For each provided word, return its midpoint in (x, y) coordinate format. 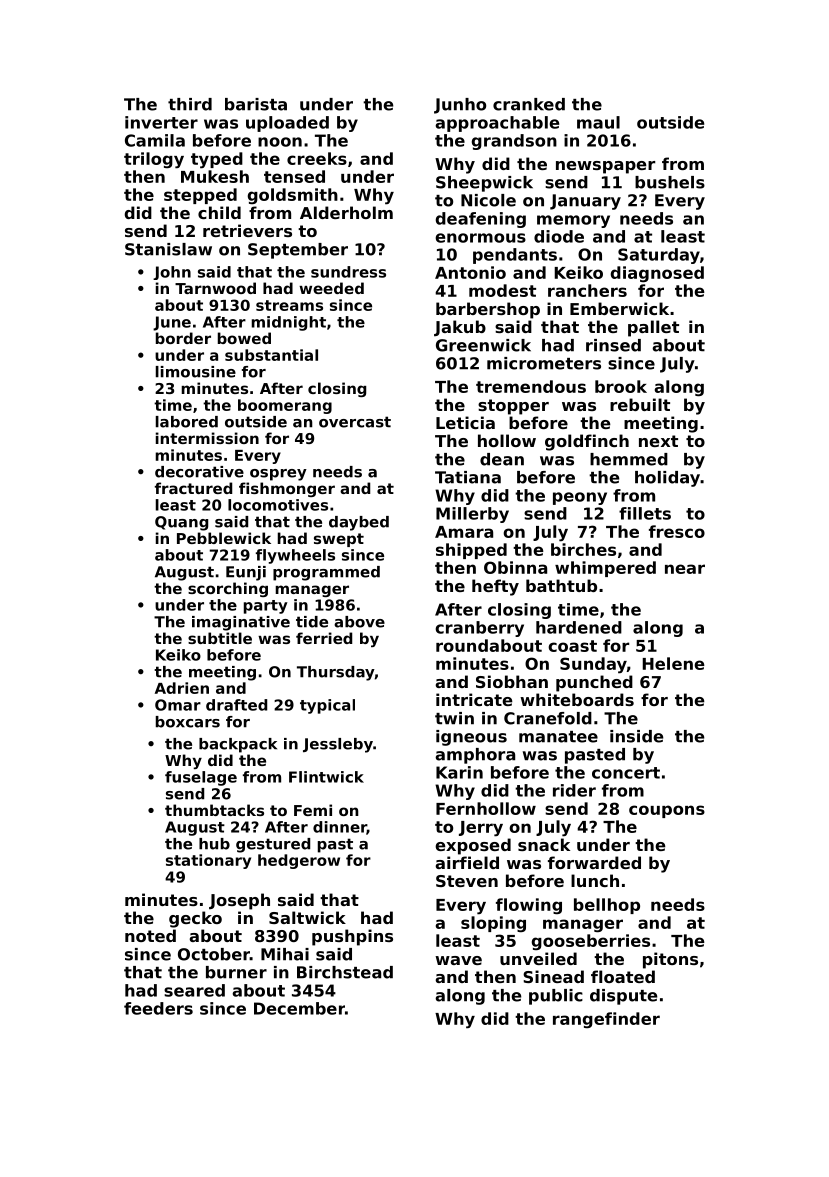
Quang (181, 523)
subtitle (220, 638)
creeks (317, 158)
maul (598, 122)
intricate (474, 699)
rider (574, 790)
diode (559, 236)
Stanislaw (168, 249)
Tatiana (468, 477)
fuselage (201, 778)
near (685, 569)
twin (454, 718)
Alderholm (346, 212)
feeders (158, 1008)
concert (626, 773)
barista (256, 104)
